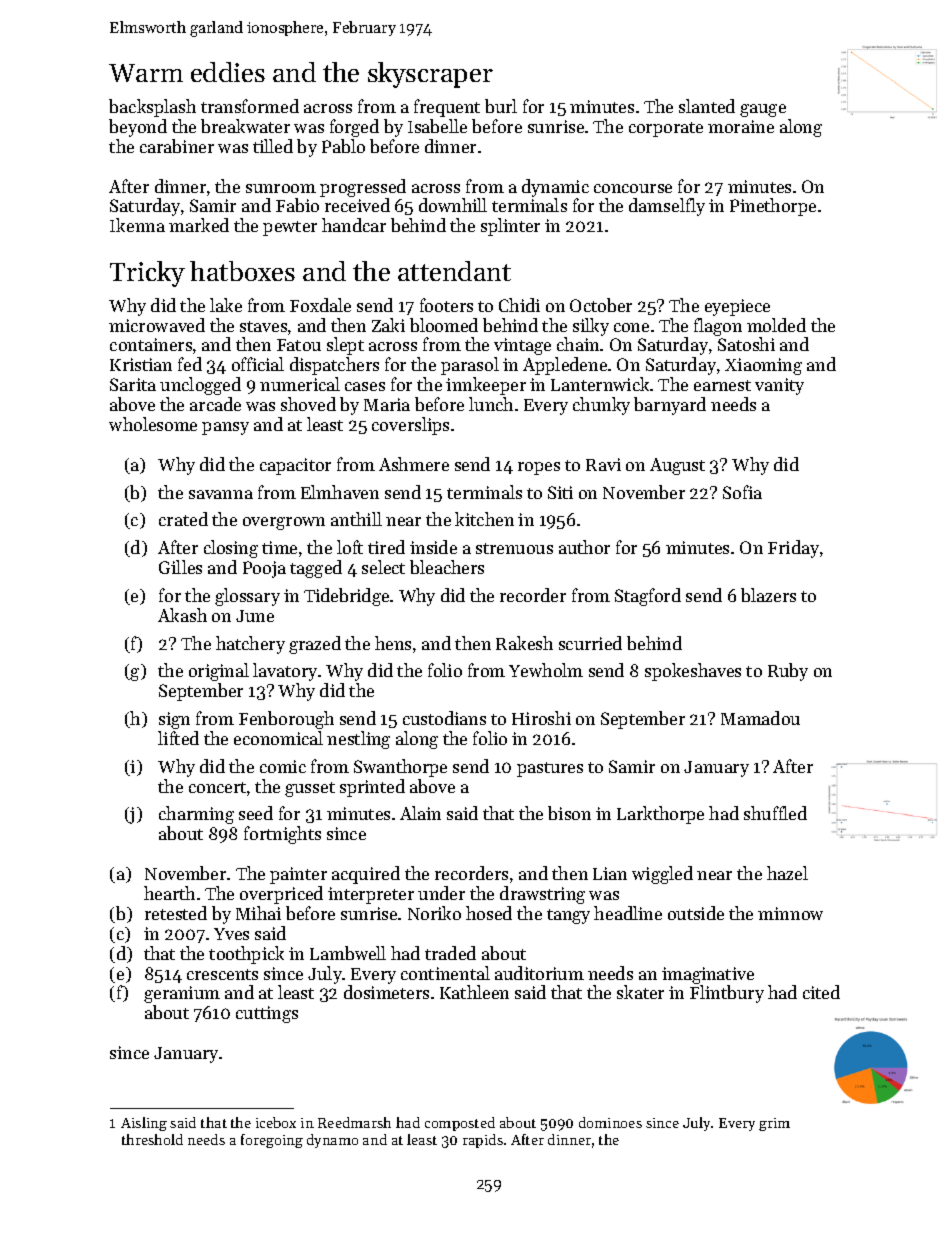 Image resolution: width=952 pixels, height=1233 pixels. I want to click on geranium, so click(182, 994).
